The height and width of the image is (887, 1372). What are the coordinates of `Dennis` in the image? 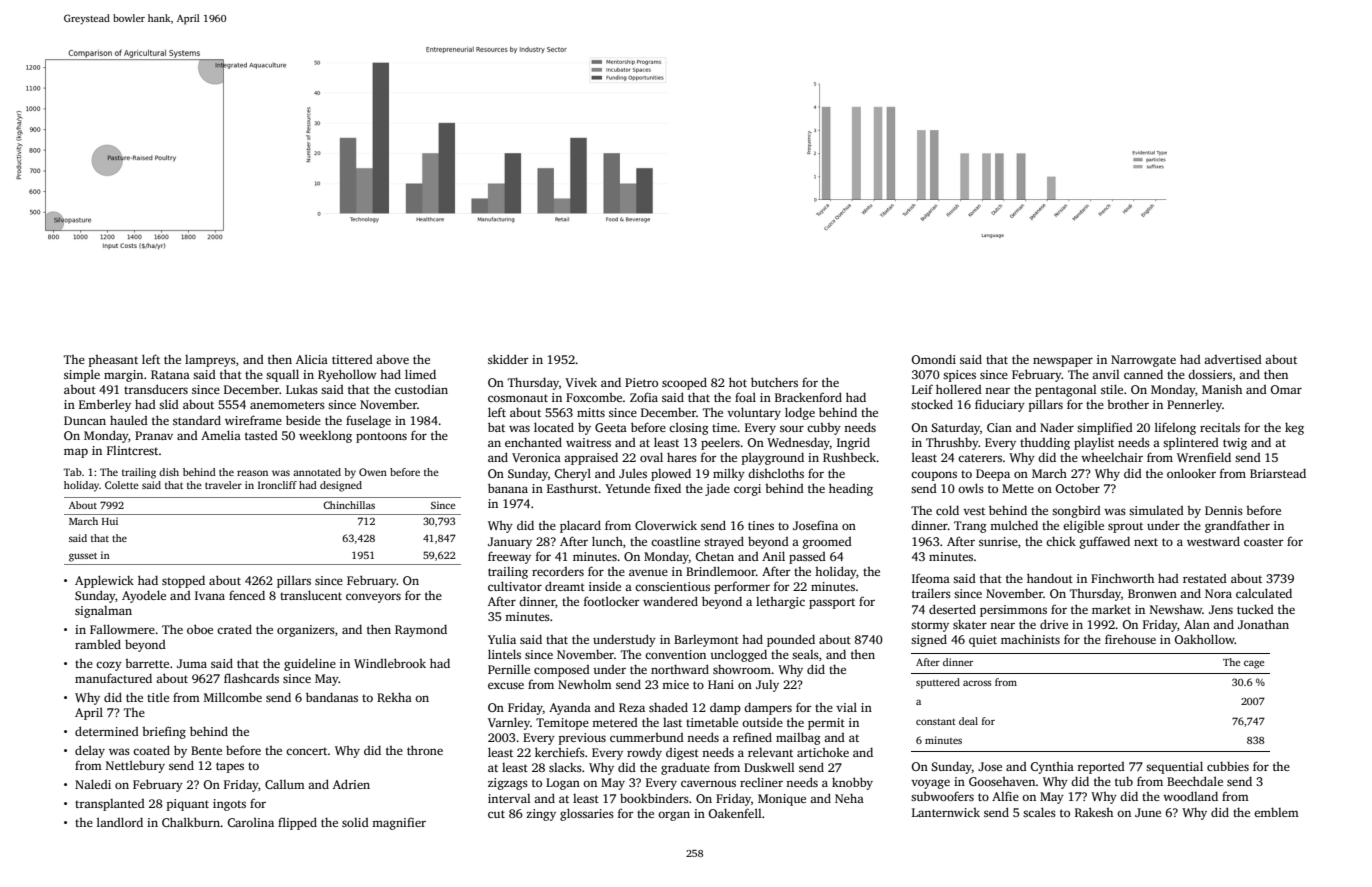 It's located at (1224, 510).
